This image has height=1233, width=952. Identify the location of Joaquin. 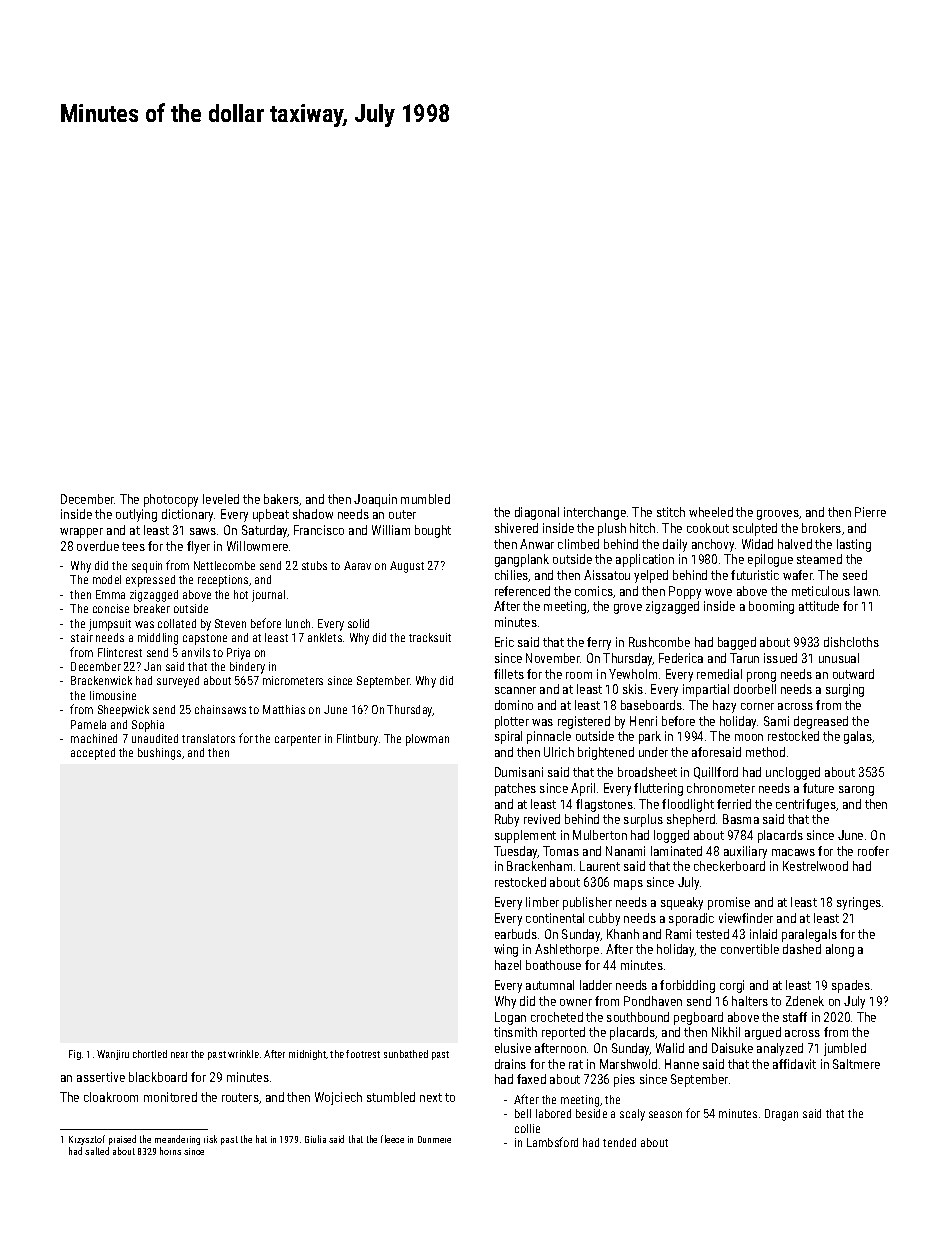
(375, 500).
